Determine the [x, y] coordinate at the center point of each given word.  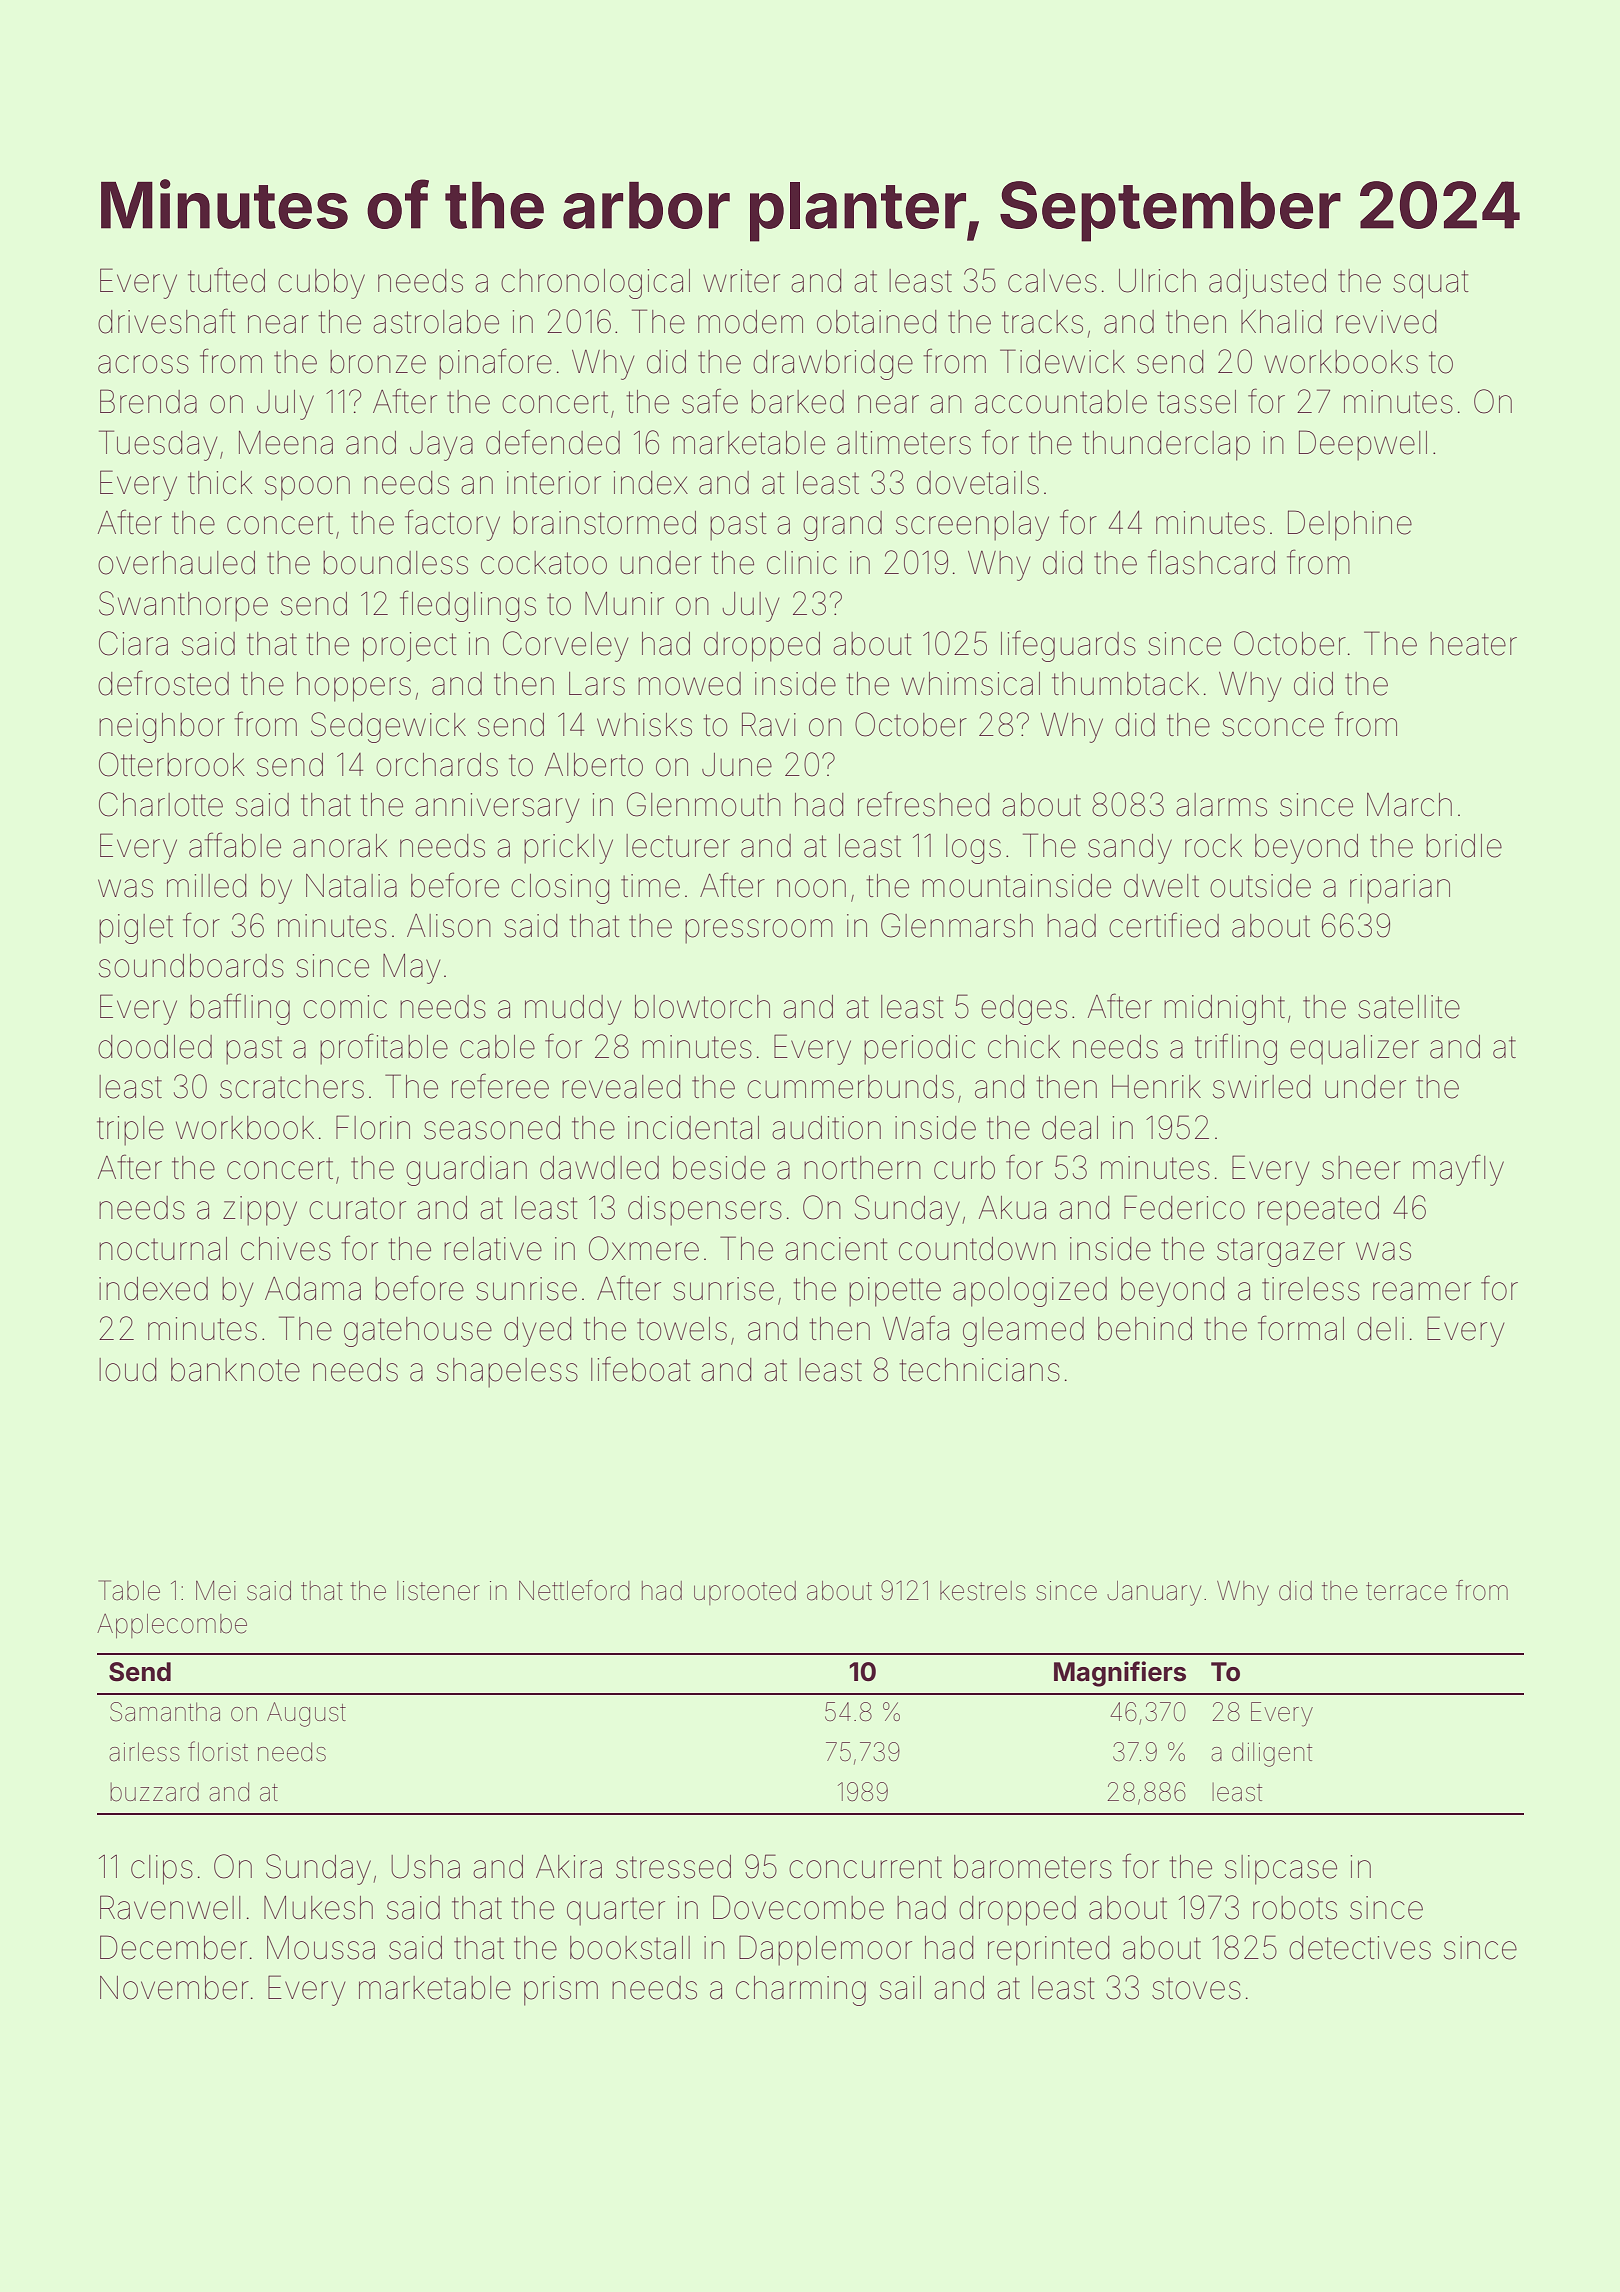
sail [900, 1988]
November [174, 1988]
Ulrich [1157, 281]
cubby [321, 284]
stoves [1196, 1988]
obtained [876, 322]
